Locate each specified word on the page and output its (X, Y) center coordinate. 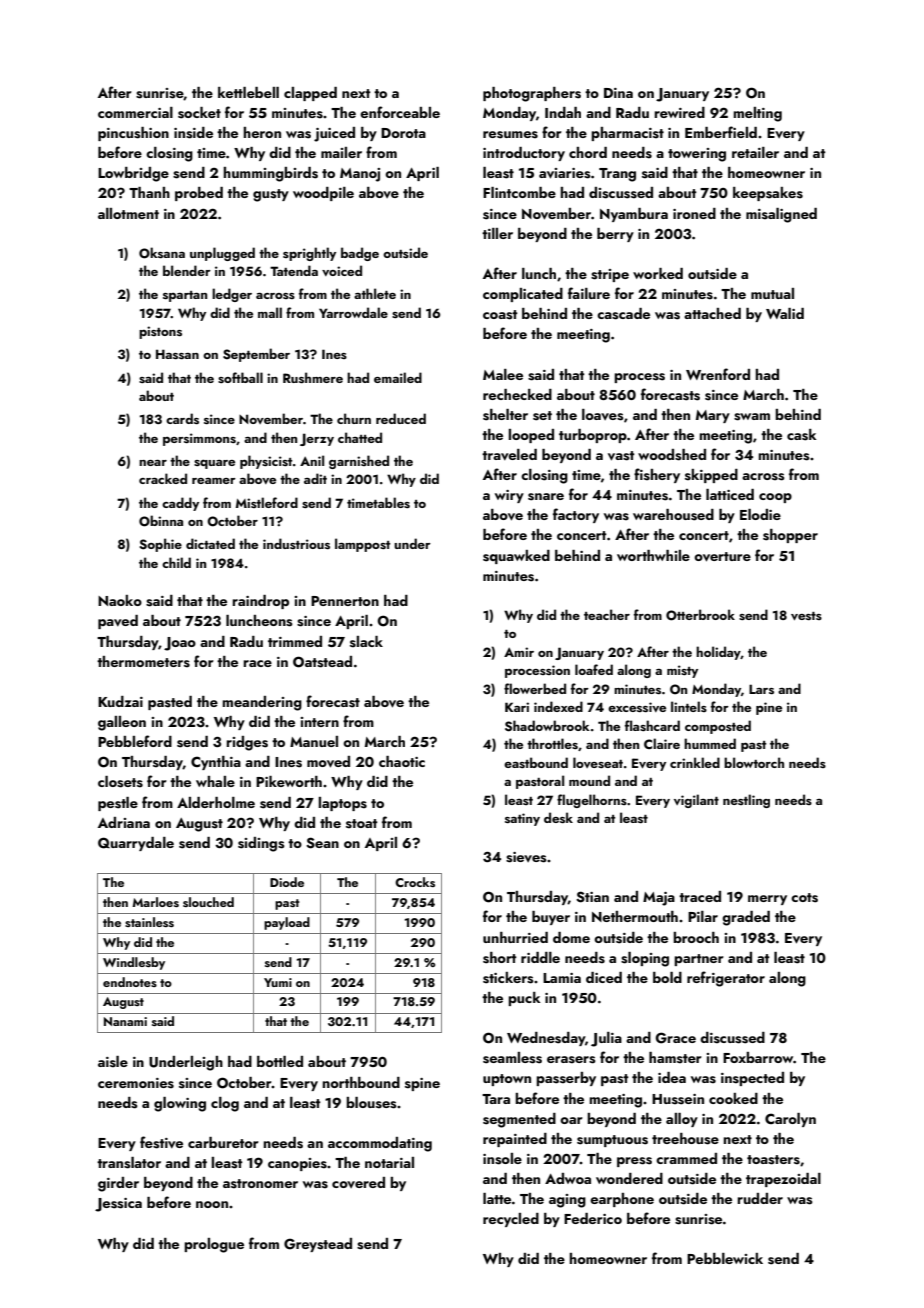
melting (757, 114)
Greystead (318, 1245)
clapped (310, 94)
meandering (262, 703)
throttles (552, 743)
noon (212, 1204)
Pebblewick (725, 1258)
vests (806, 616)
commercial (135, 112)
